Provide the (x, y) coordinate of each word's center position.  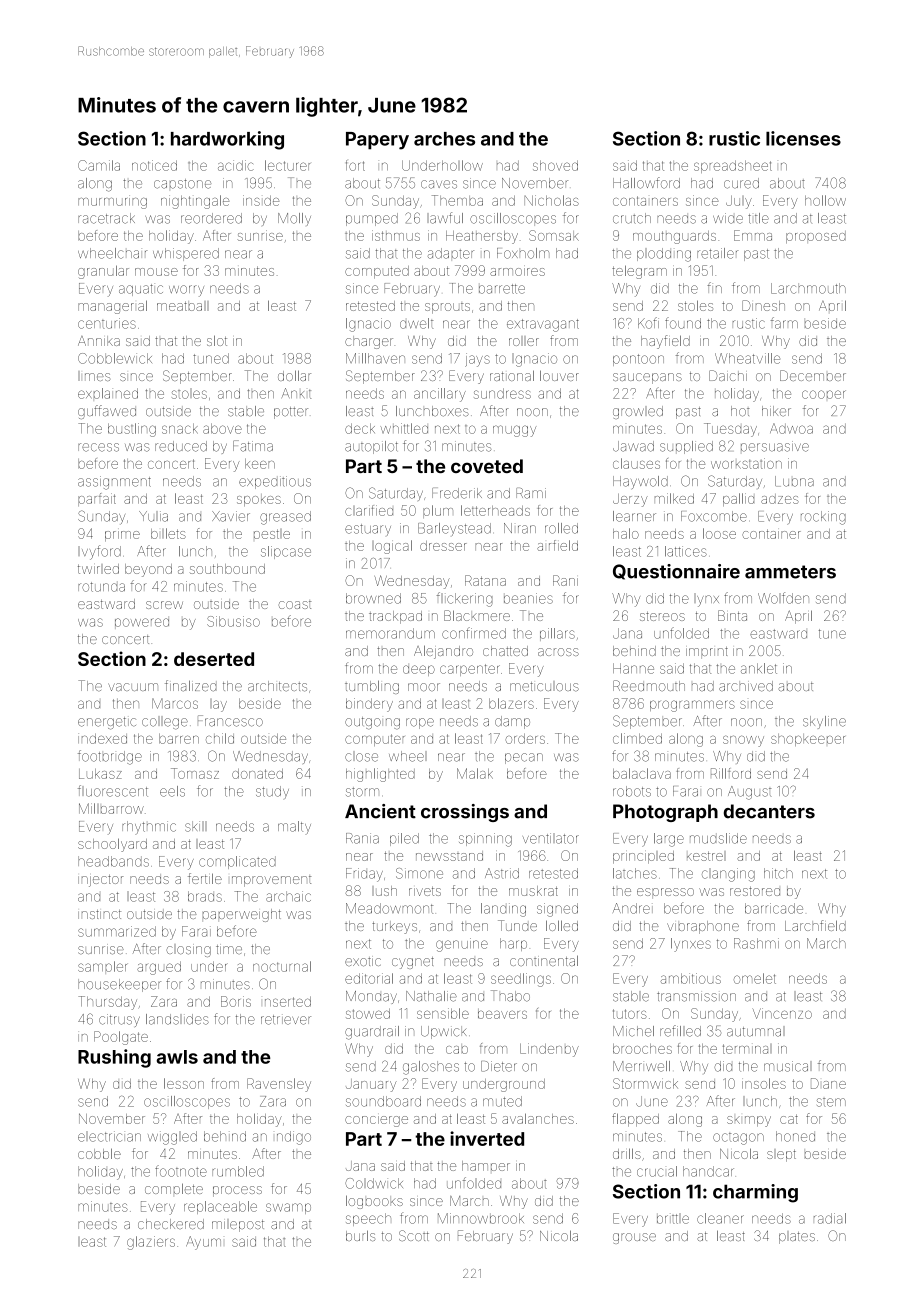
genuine (462, 945)
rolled (561, 528)
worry (186, 291)
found (683, 323)
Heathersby (482, 237)
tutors (630, 1014)
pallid (738, 499)
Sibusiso (233, 621)
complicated (237, 862)
